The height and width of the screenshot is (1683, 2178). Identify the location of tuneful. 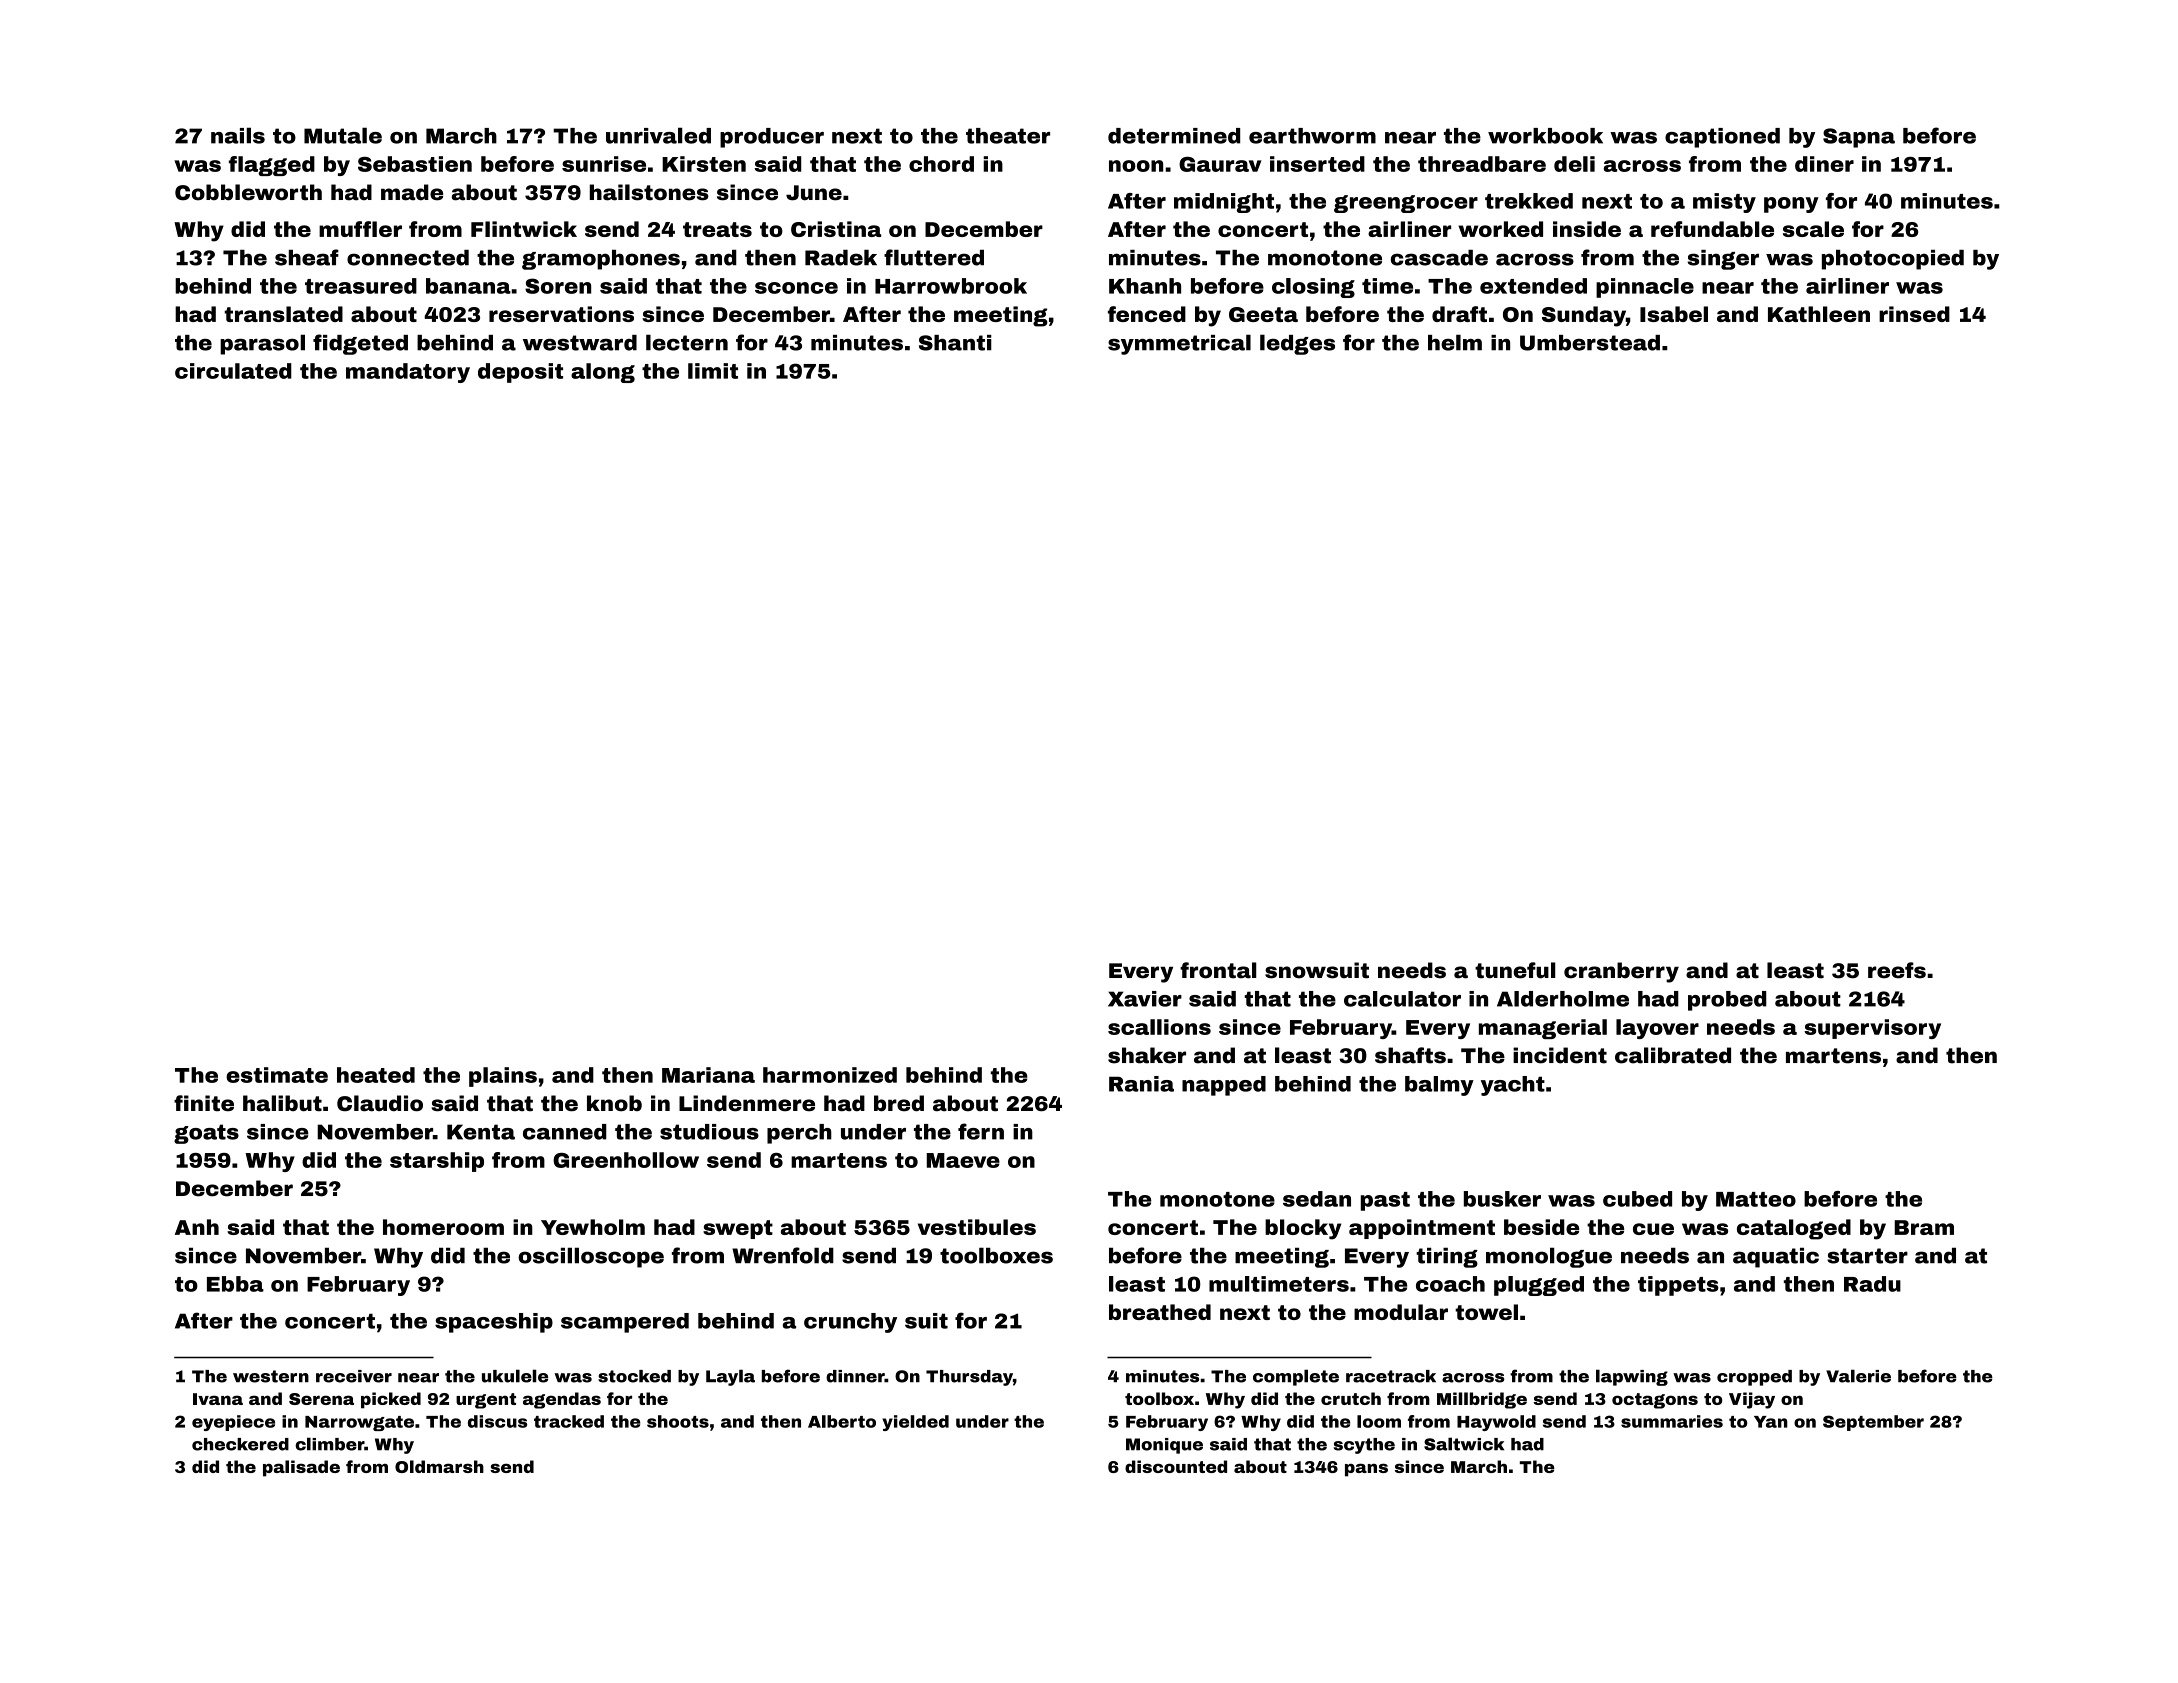
(1515, 970).
